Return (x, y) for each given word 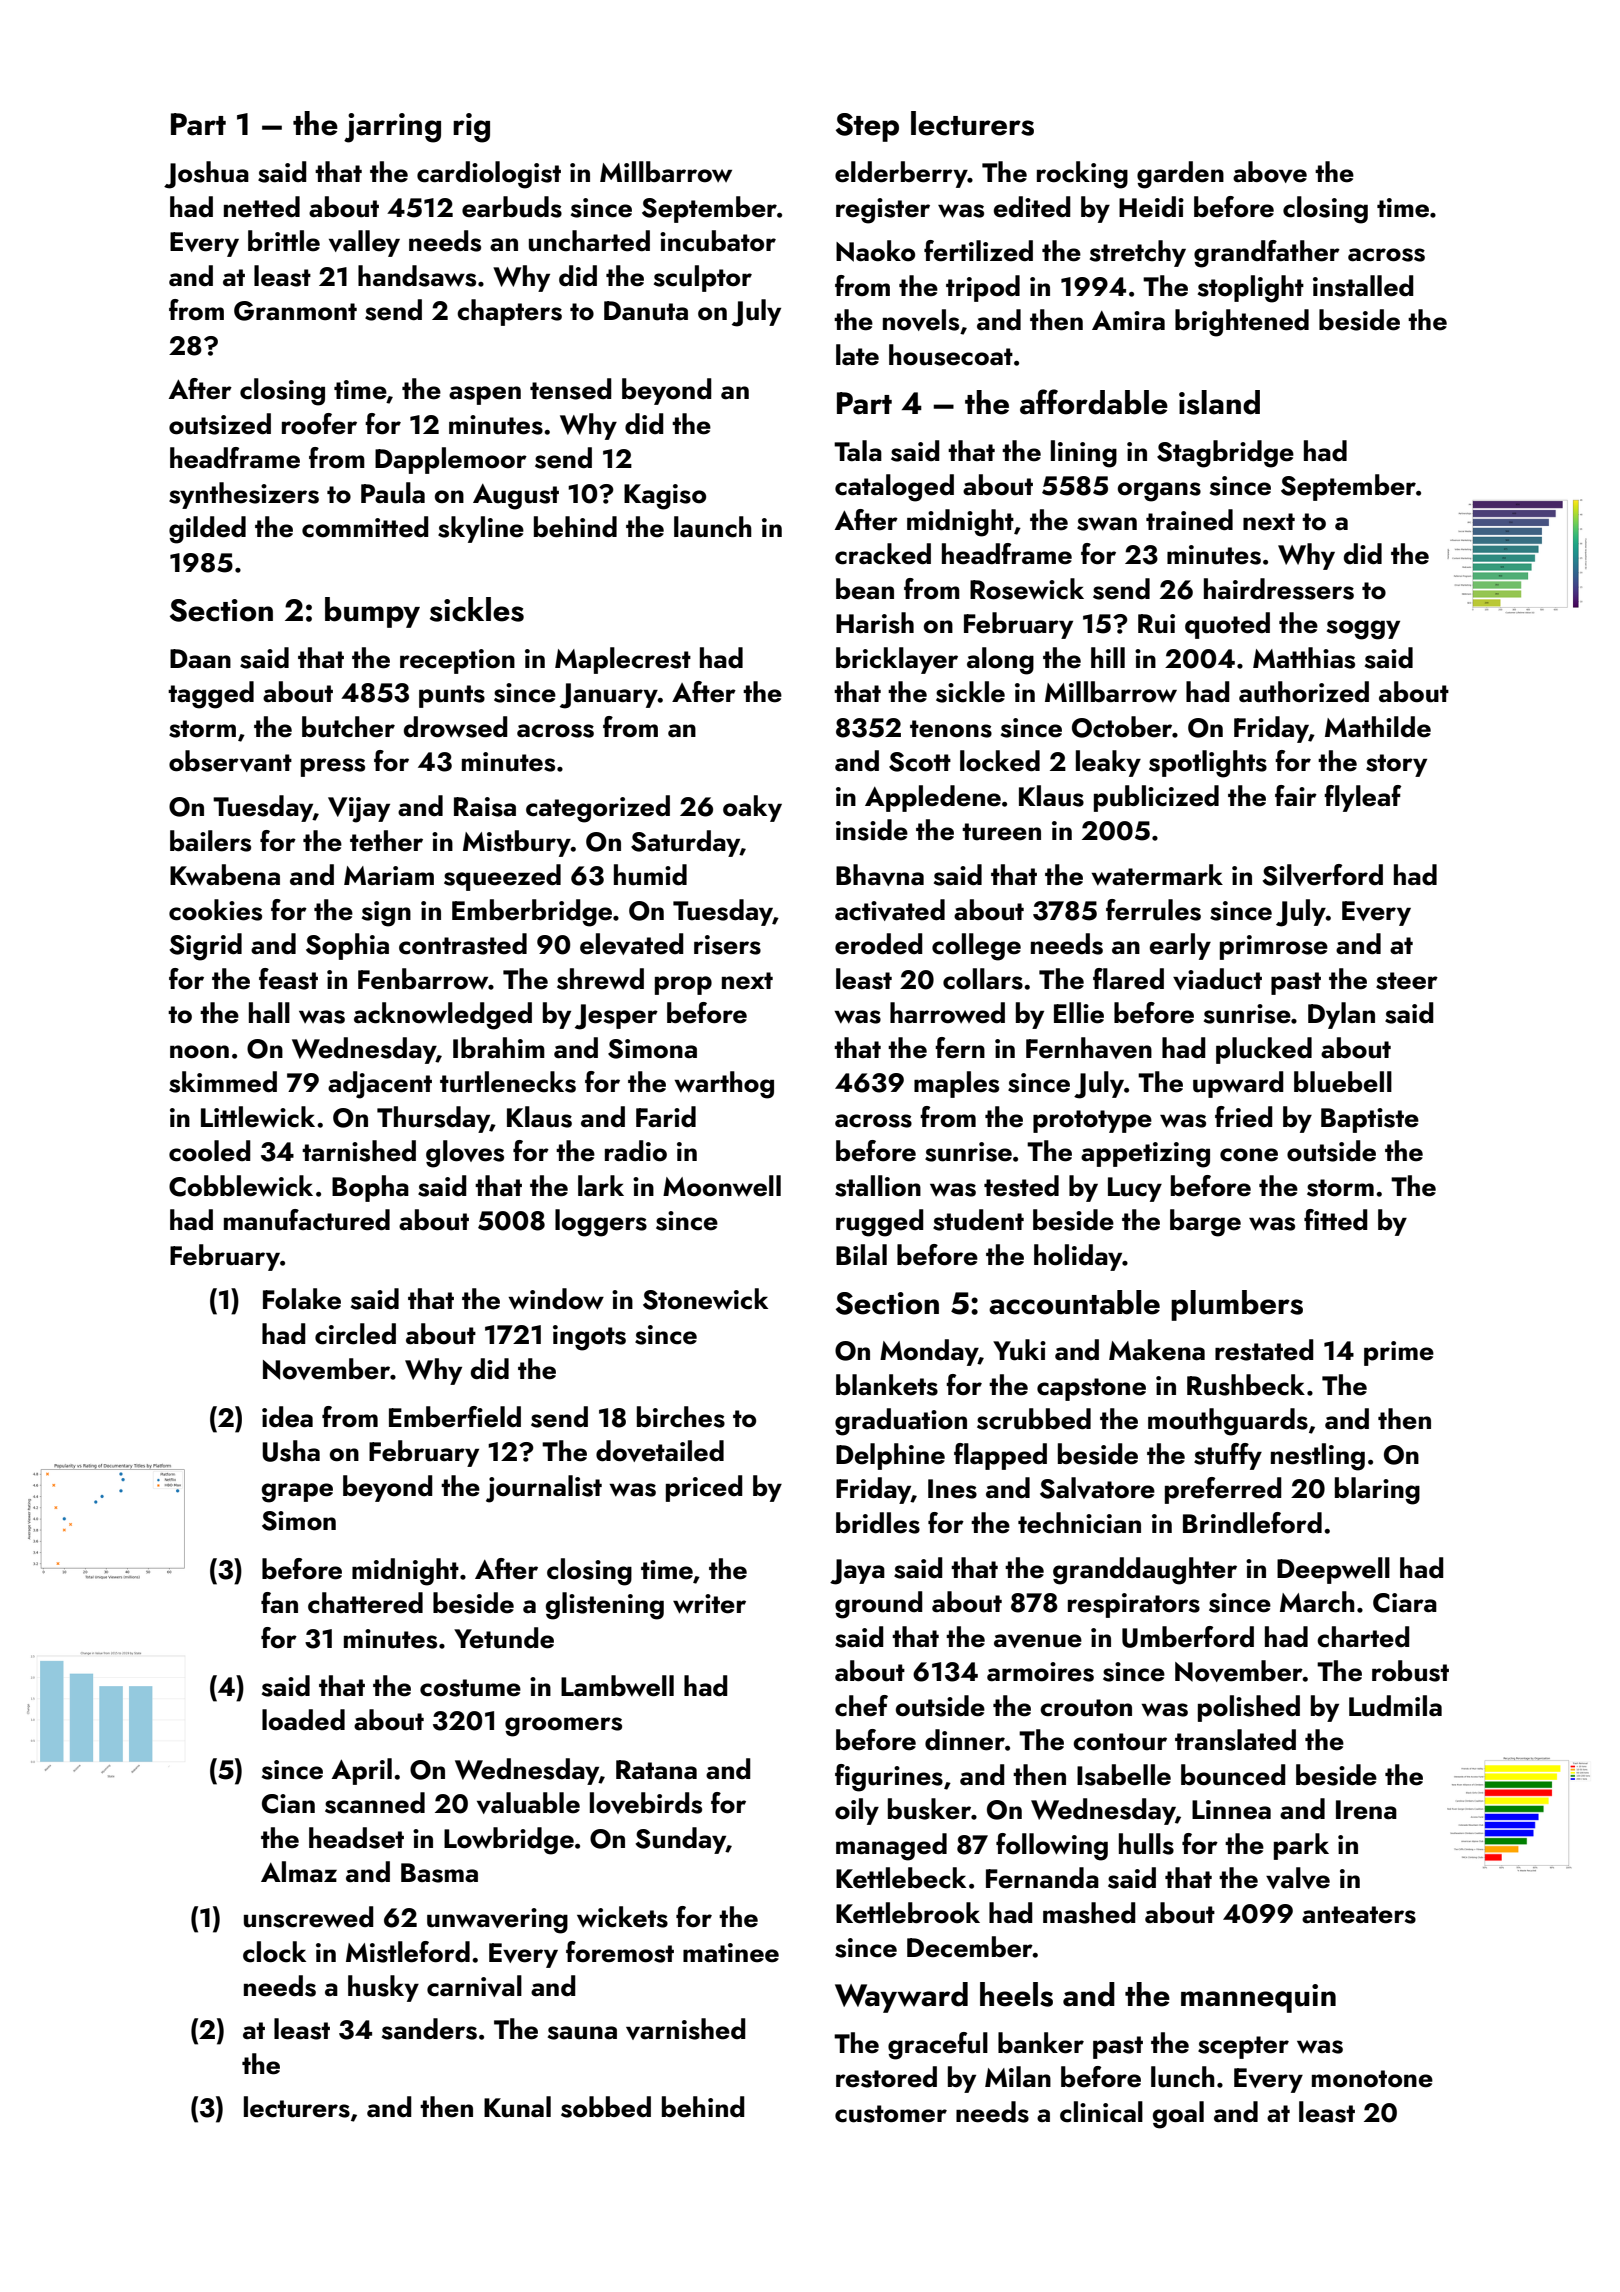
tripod (983, 288)
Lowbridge (509, 1841)
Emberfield (455, 1417)
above (1270, 172)
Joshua (206, 175)
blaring (1377, 1491)
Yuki (1019, 1350)
